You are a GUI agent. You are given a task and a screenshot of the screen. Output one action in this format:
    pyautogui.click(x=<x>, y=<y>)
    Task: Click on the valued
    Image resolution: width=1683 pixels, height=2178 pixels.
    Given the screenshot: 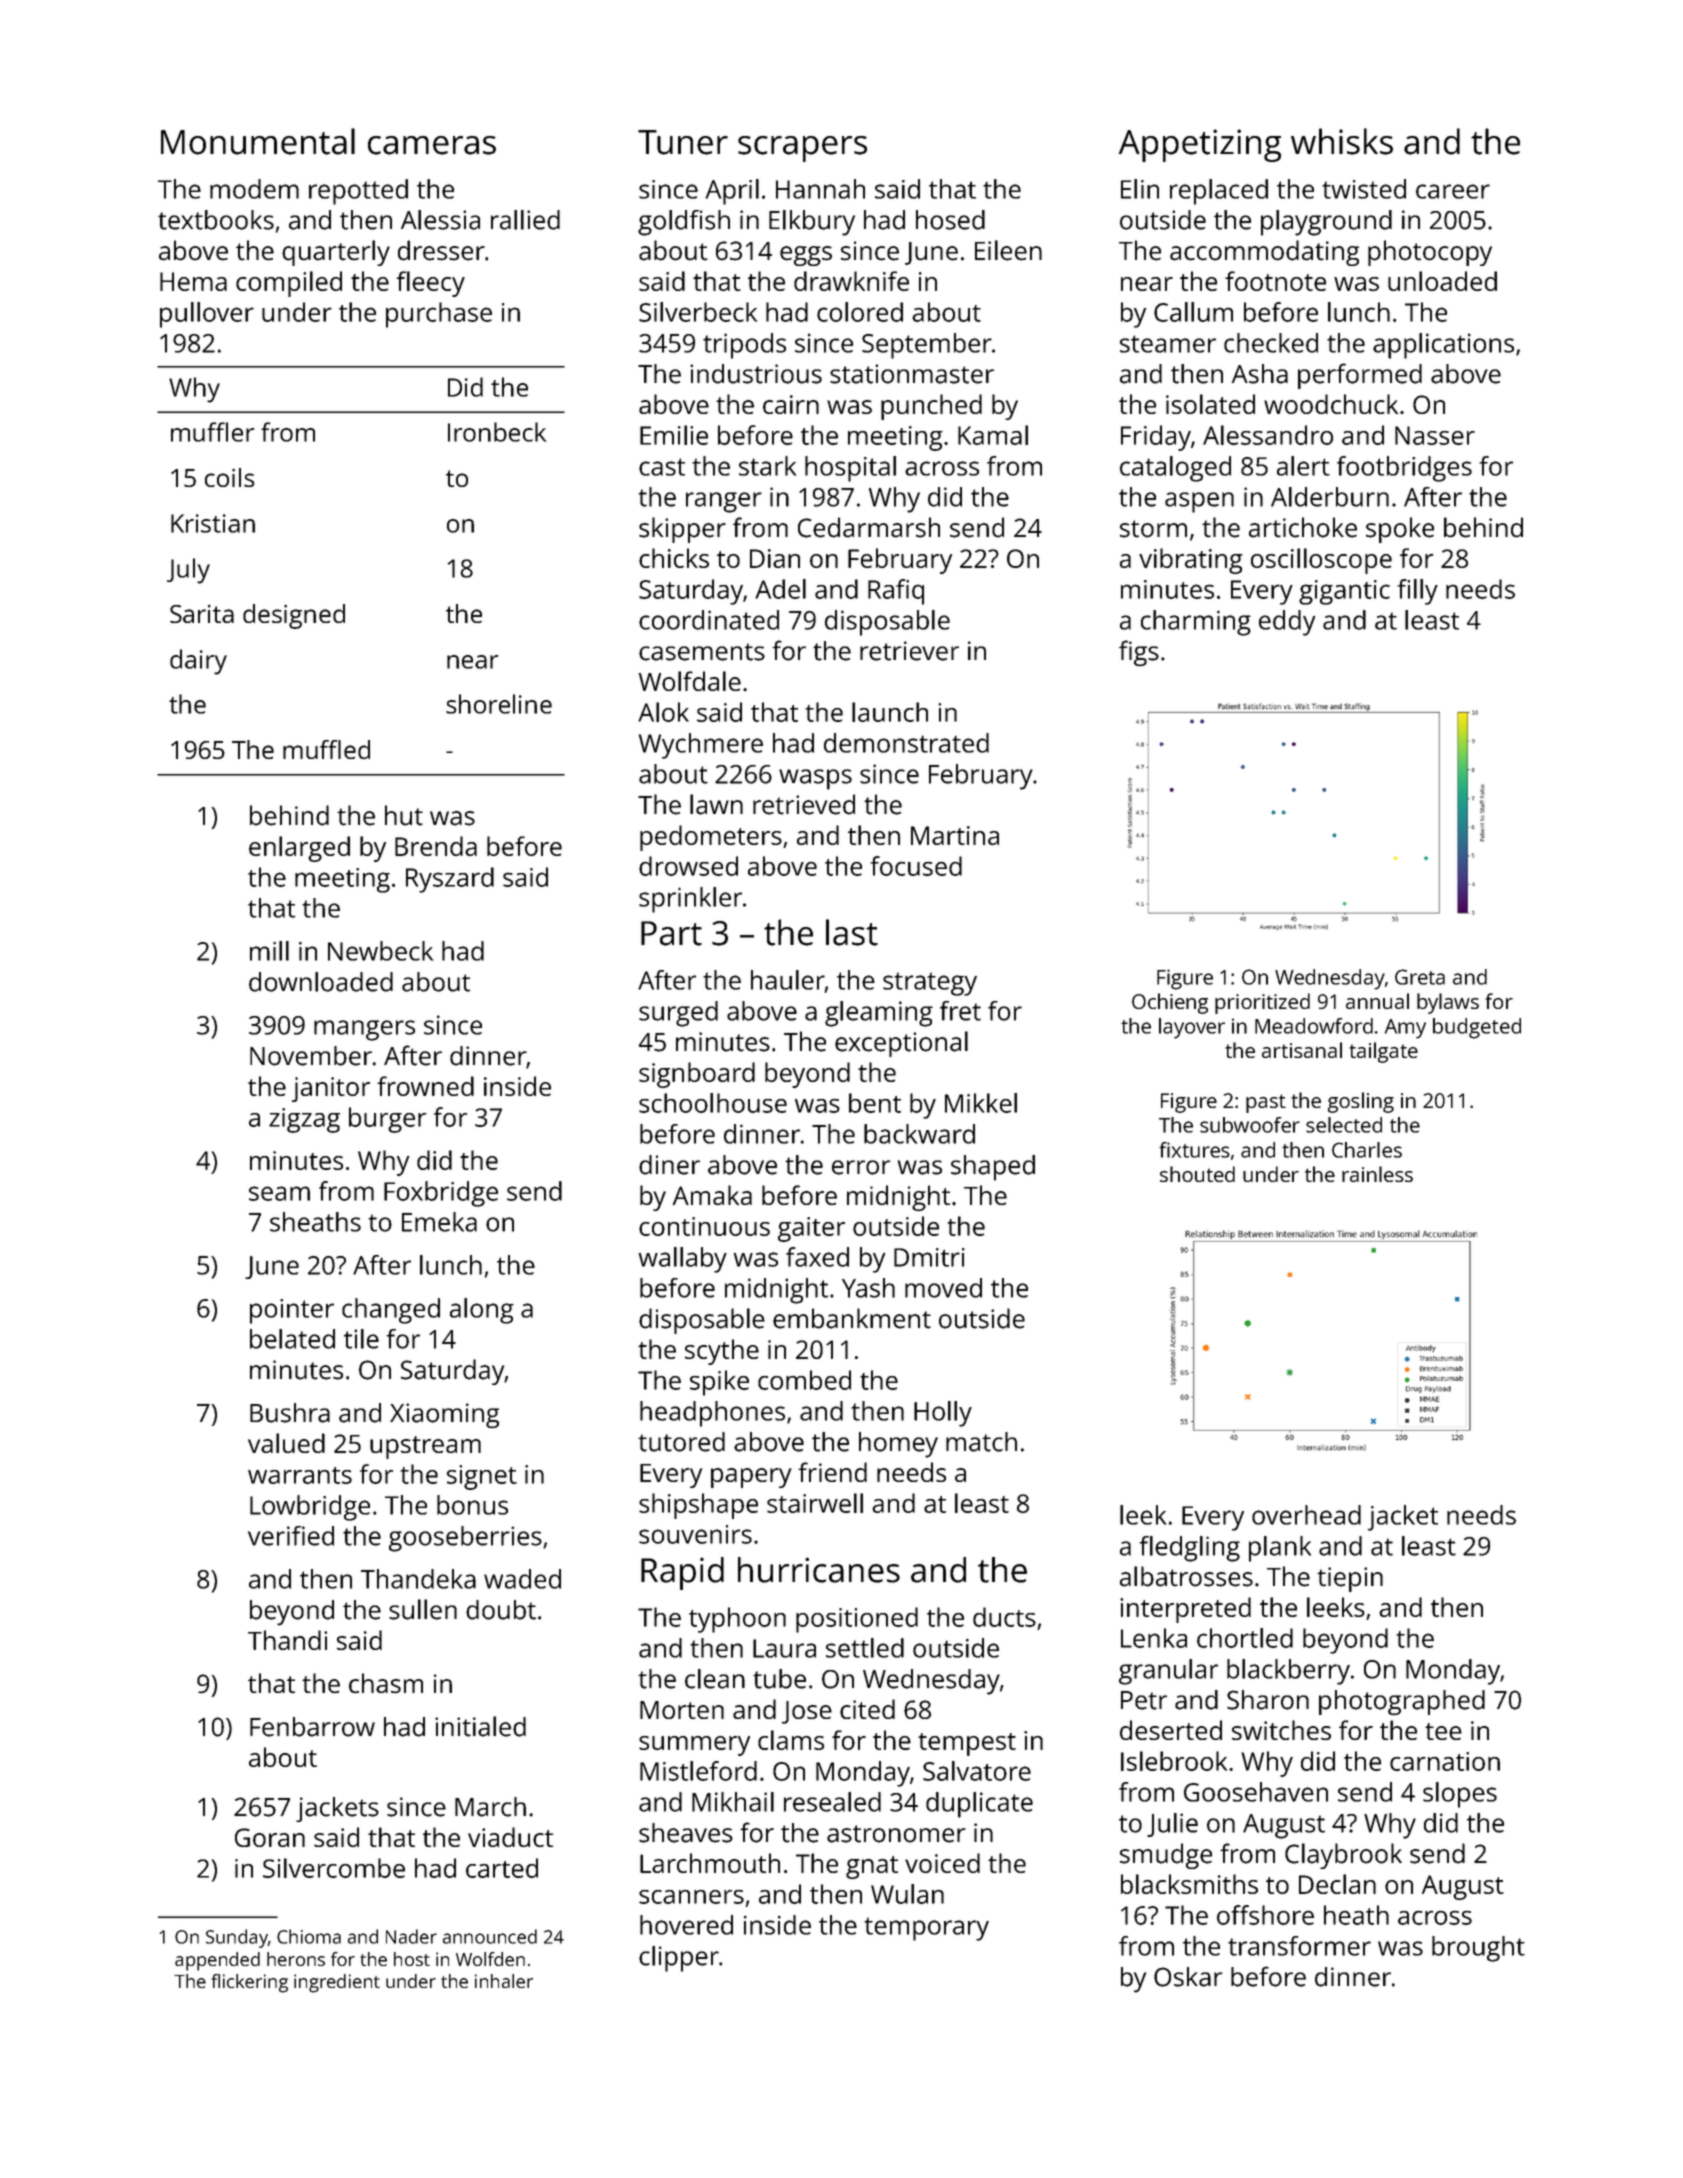 What is the action you would take?
    pyautogui.click(x=286, y=1443)
